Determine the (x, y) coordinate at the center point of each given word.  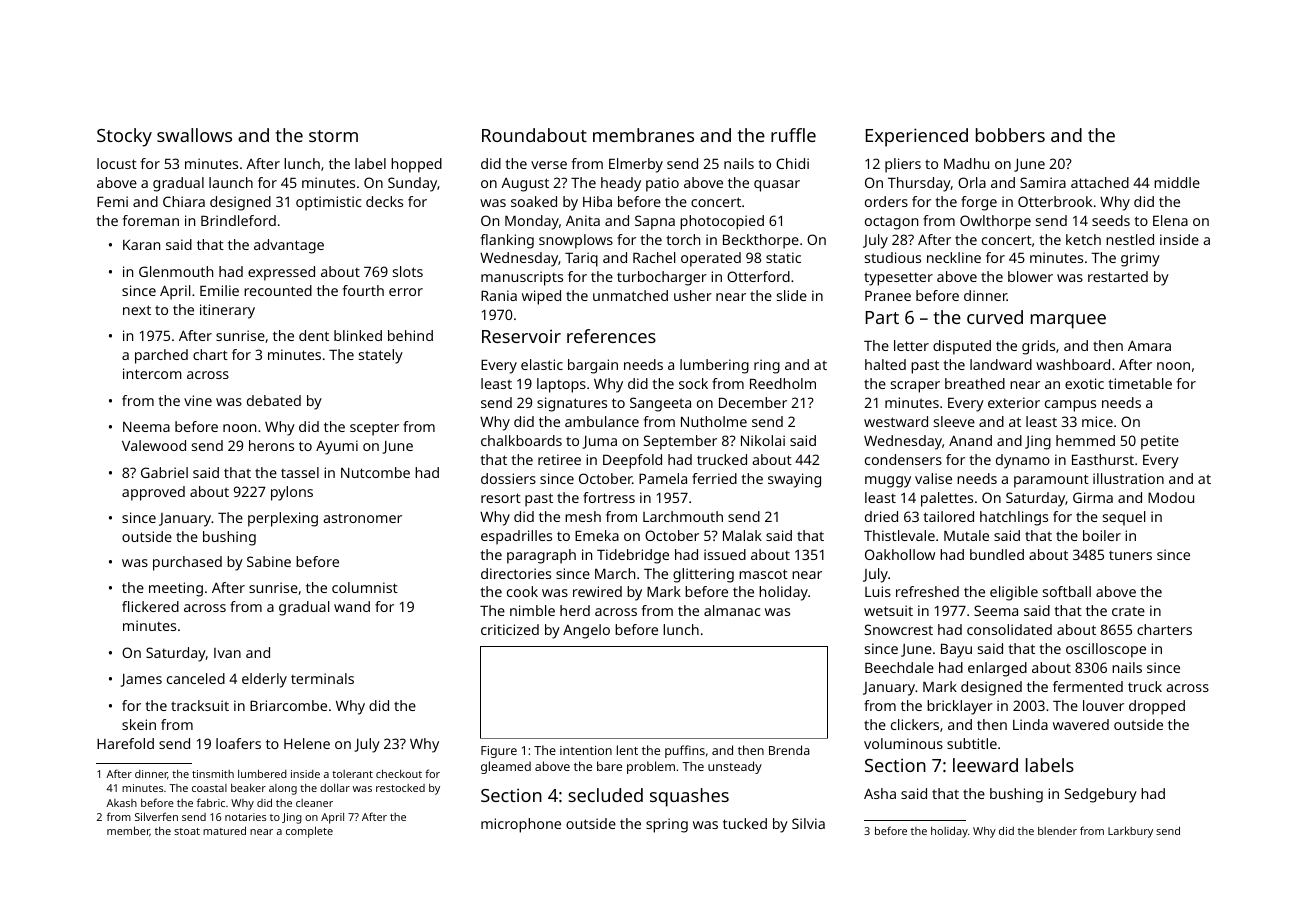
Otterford (758, 276)
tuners (1130, 555)
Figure (499, 752)
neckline (954, 257)
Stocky (124, 137)
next (137, 310)
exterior (1014, 402)
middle (1177, 182)
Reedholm (783, 383)
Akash (121, 803)
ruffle (793, 135)
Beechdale (899, 667)
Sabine (269, 561)
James (141, 680)
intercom (152, 373)
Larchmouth (683, 516)
